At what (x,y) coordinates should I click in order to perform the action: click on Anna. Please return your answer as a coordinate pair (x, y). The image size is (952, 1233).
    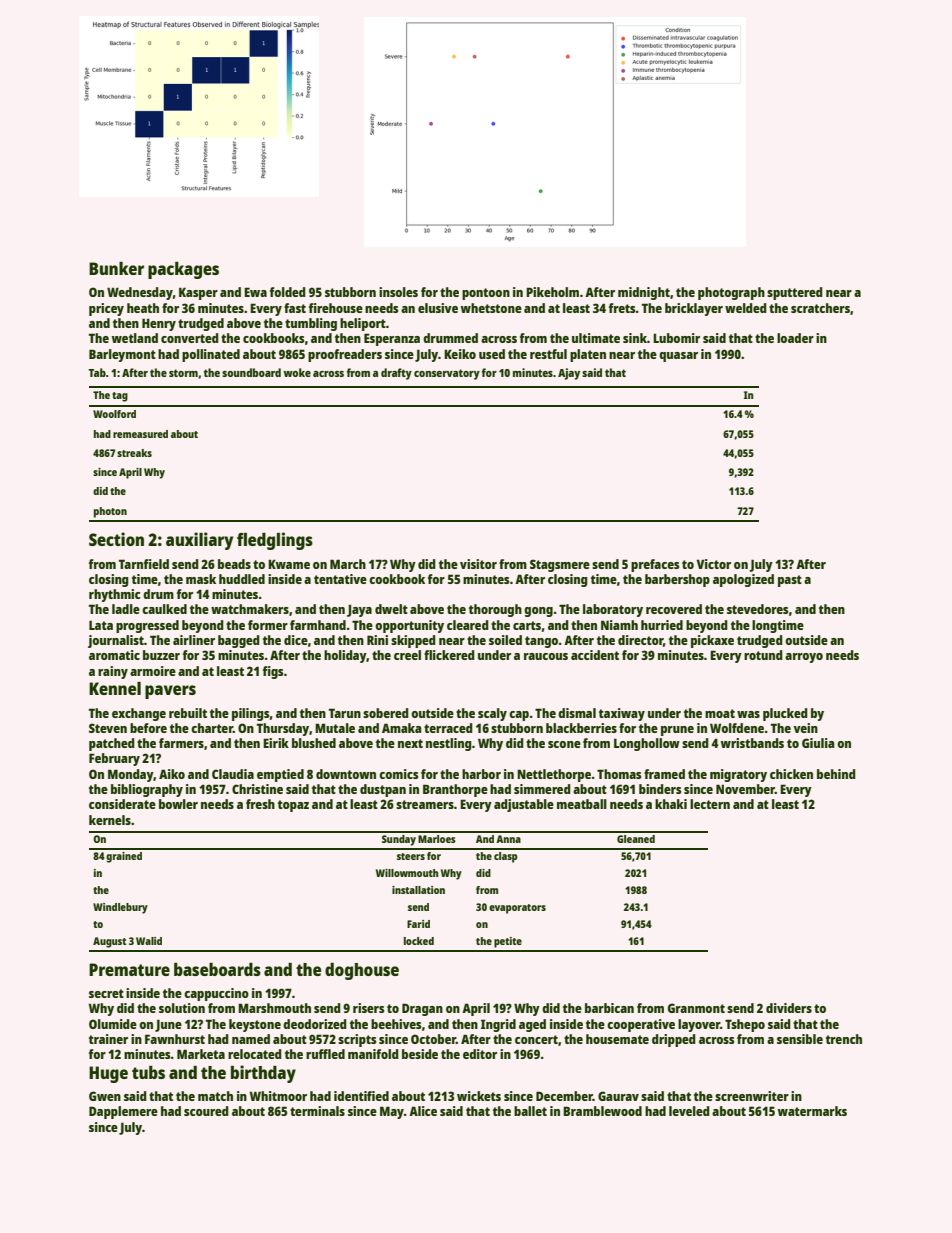
    Looking at the image, I should click on (508, 839).
